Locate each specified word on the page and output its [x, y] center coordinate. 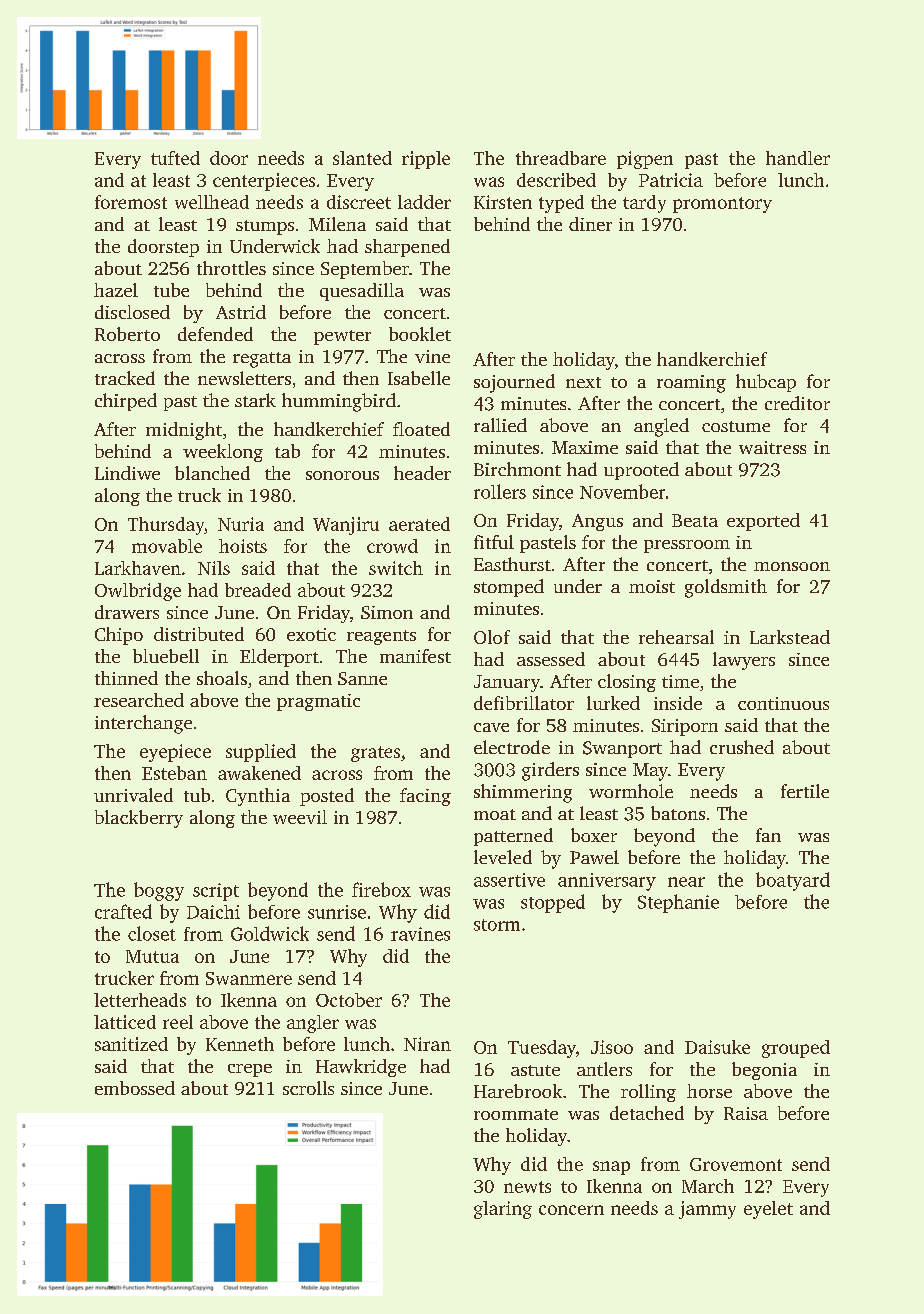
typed [561, 204]
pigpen [645, 160]
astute [535, 1070]
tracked [125, 378]
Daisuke [717, 1047]
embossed [135, 1088]
